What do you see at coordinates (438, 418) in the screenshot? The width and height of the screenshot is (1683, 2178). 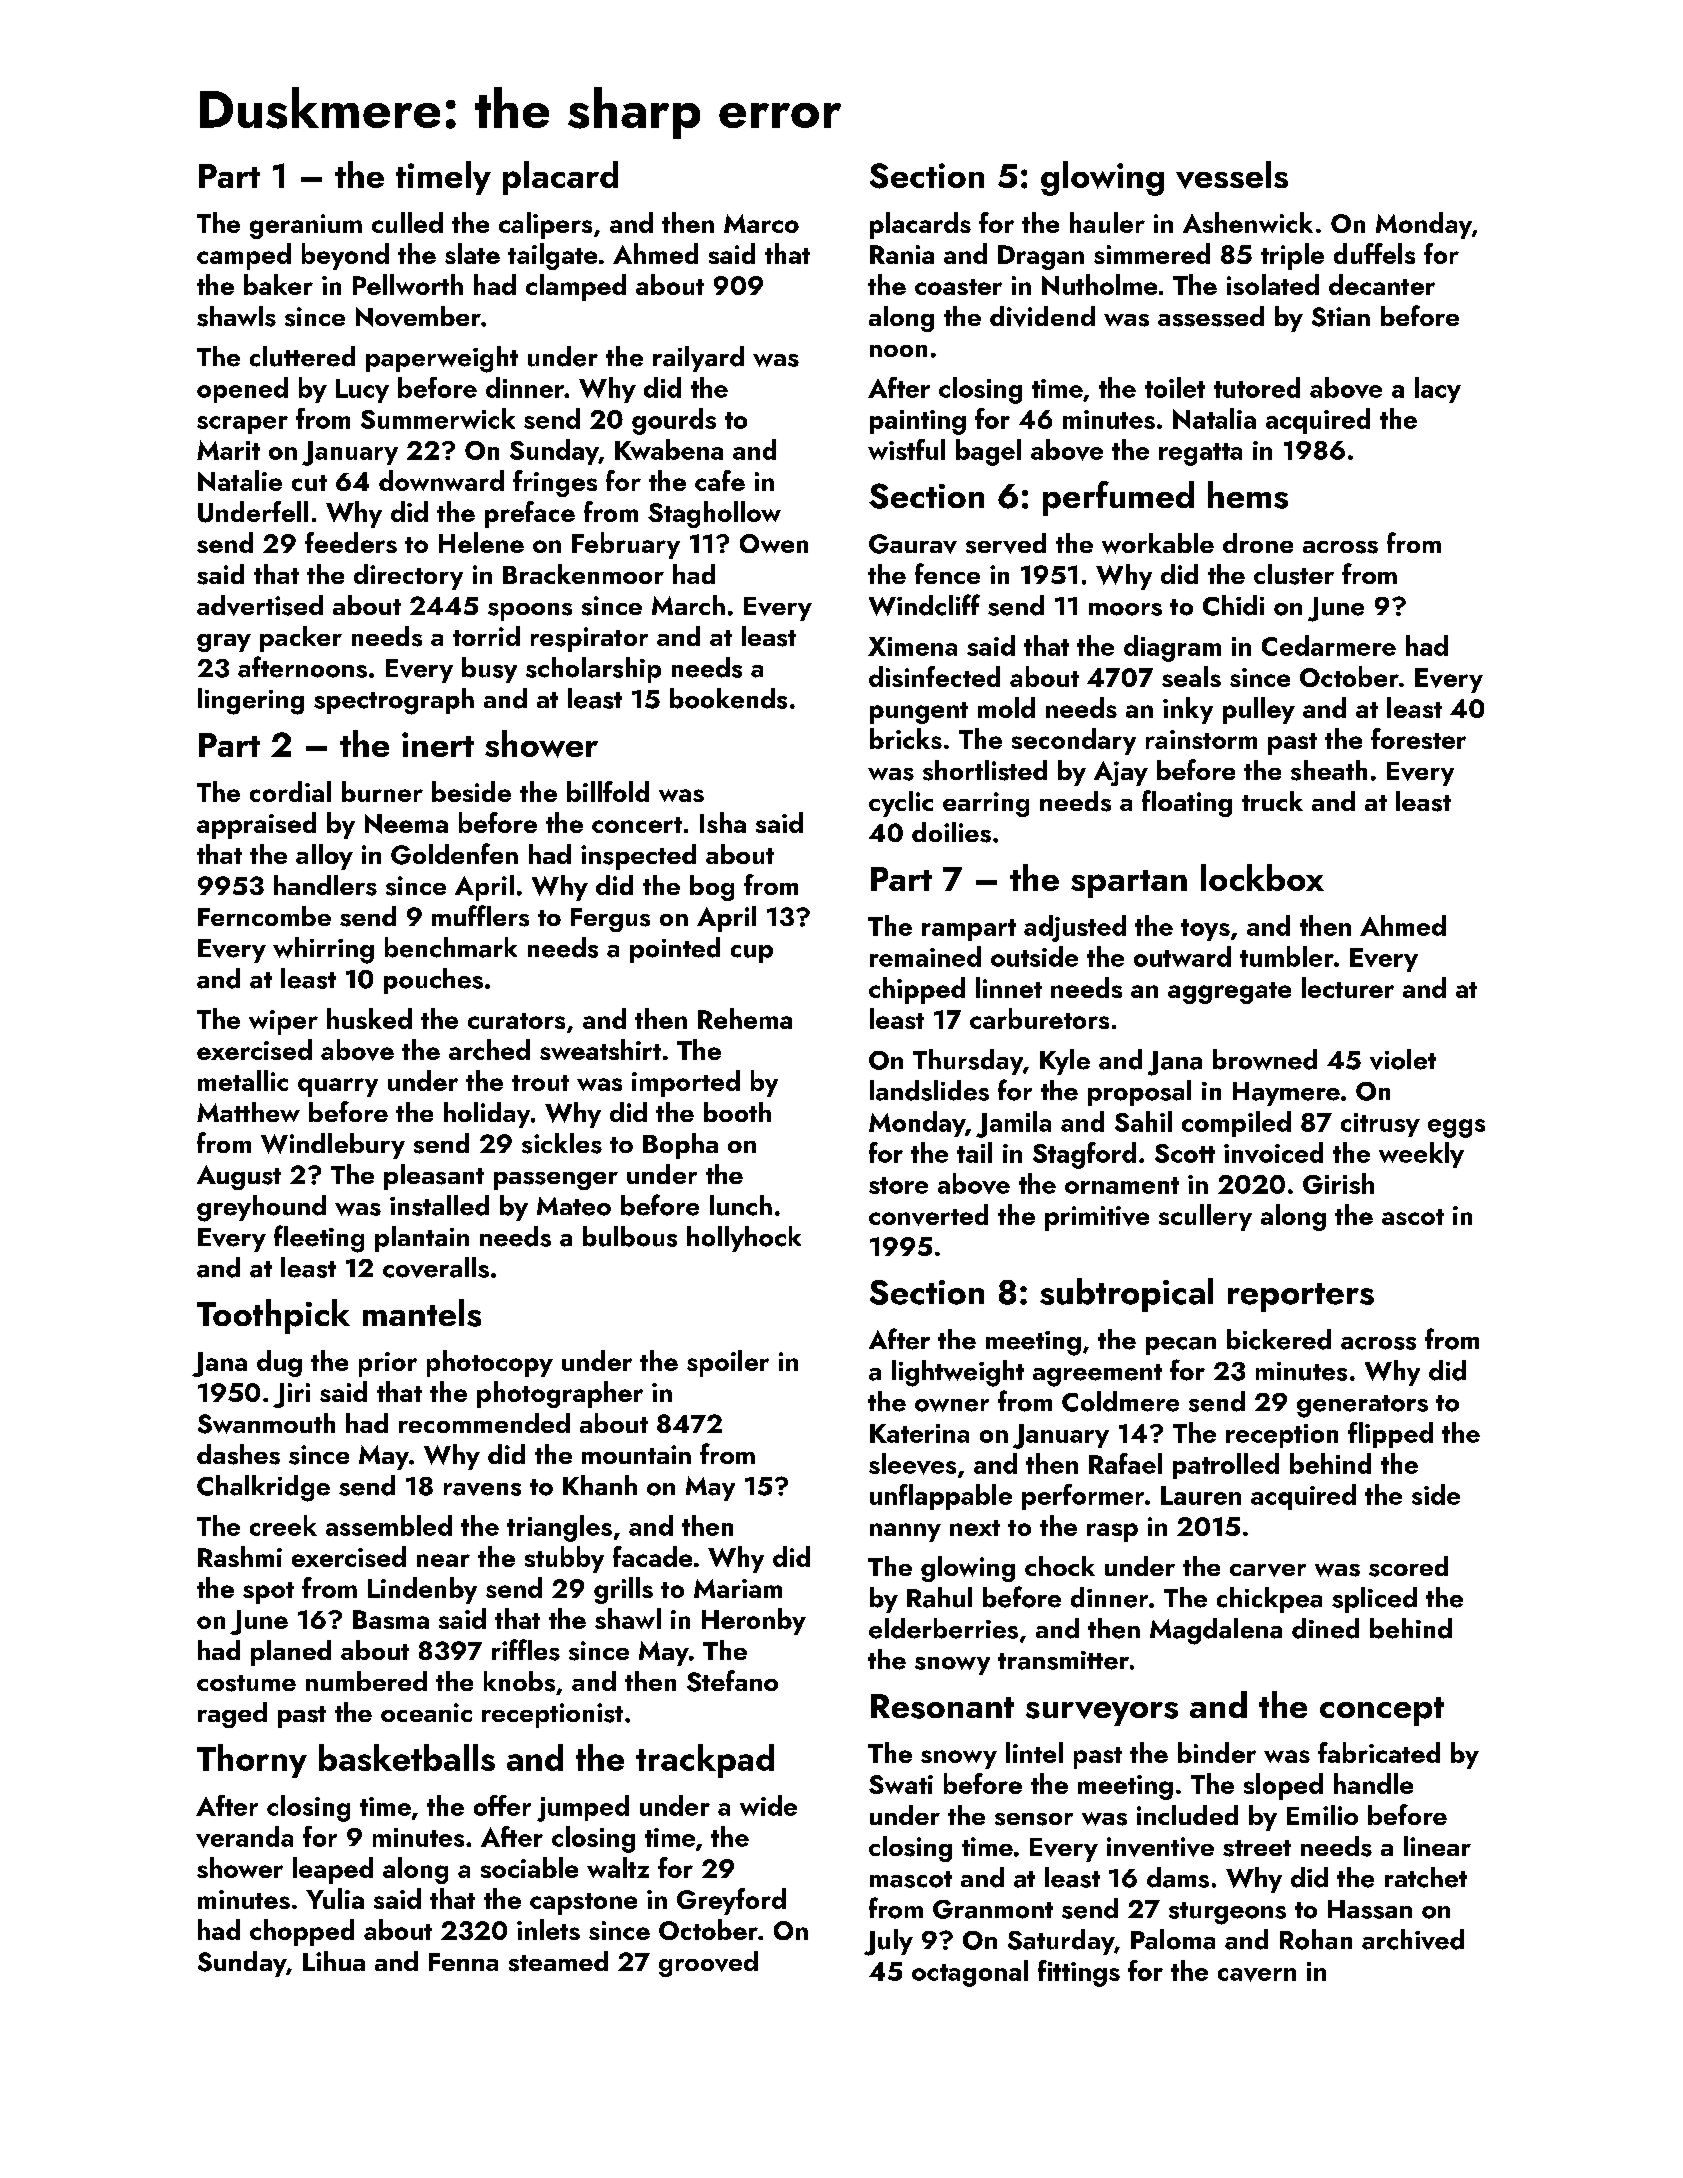 I see `Summerwick` at bounding box center [438, 418].
